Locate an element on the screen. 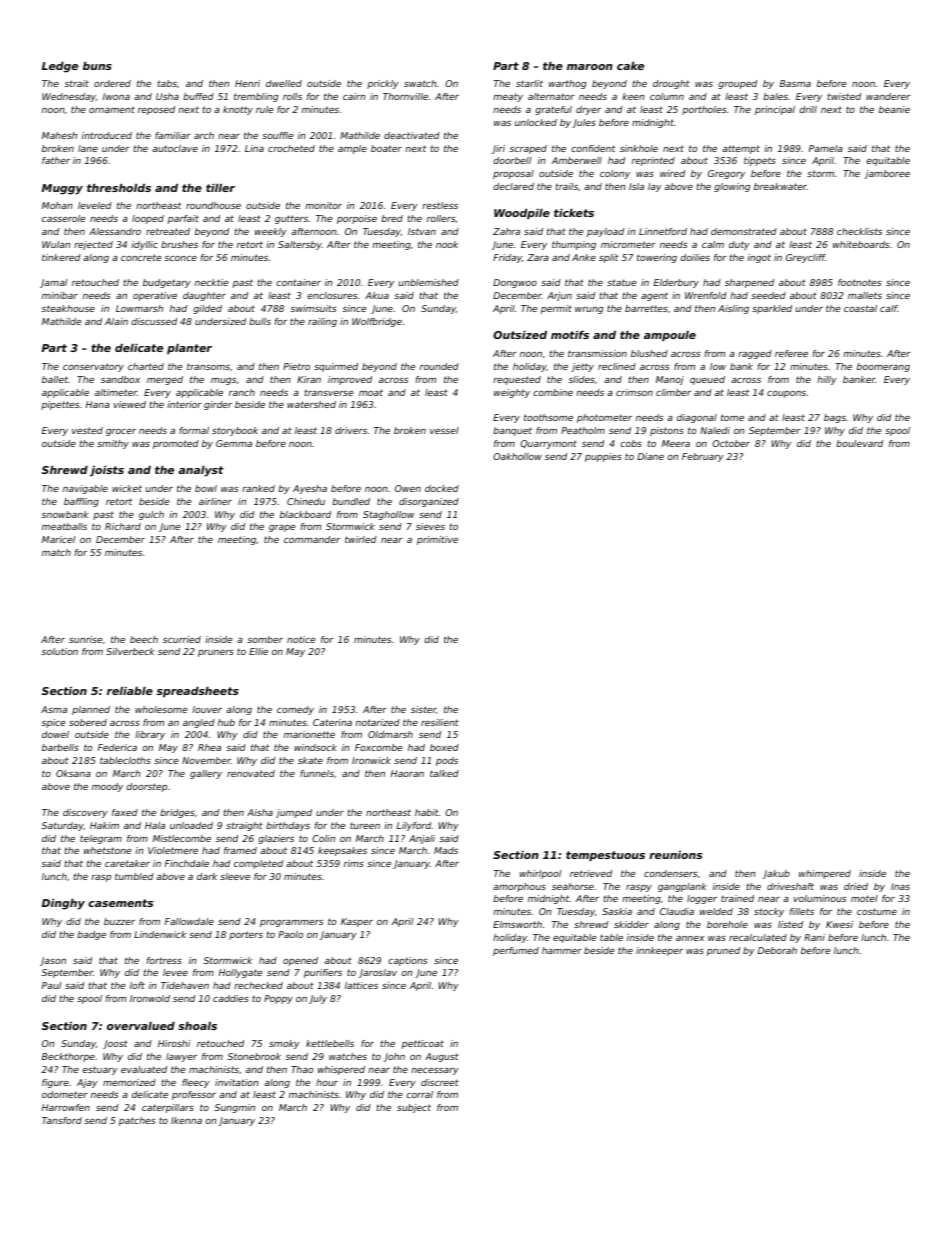 This screenshot has height=1233, width=952. reunions is located at coordinates (675, 855).
